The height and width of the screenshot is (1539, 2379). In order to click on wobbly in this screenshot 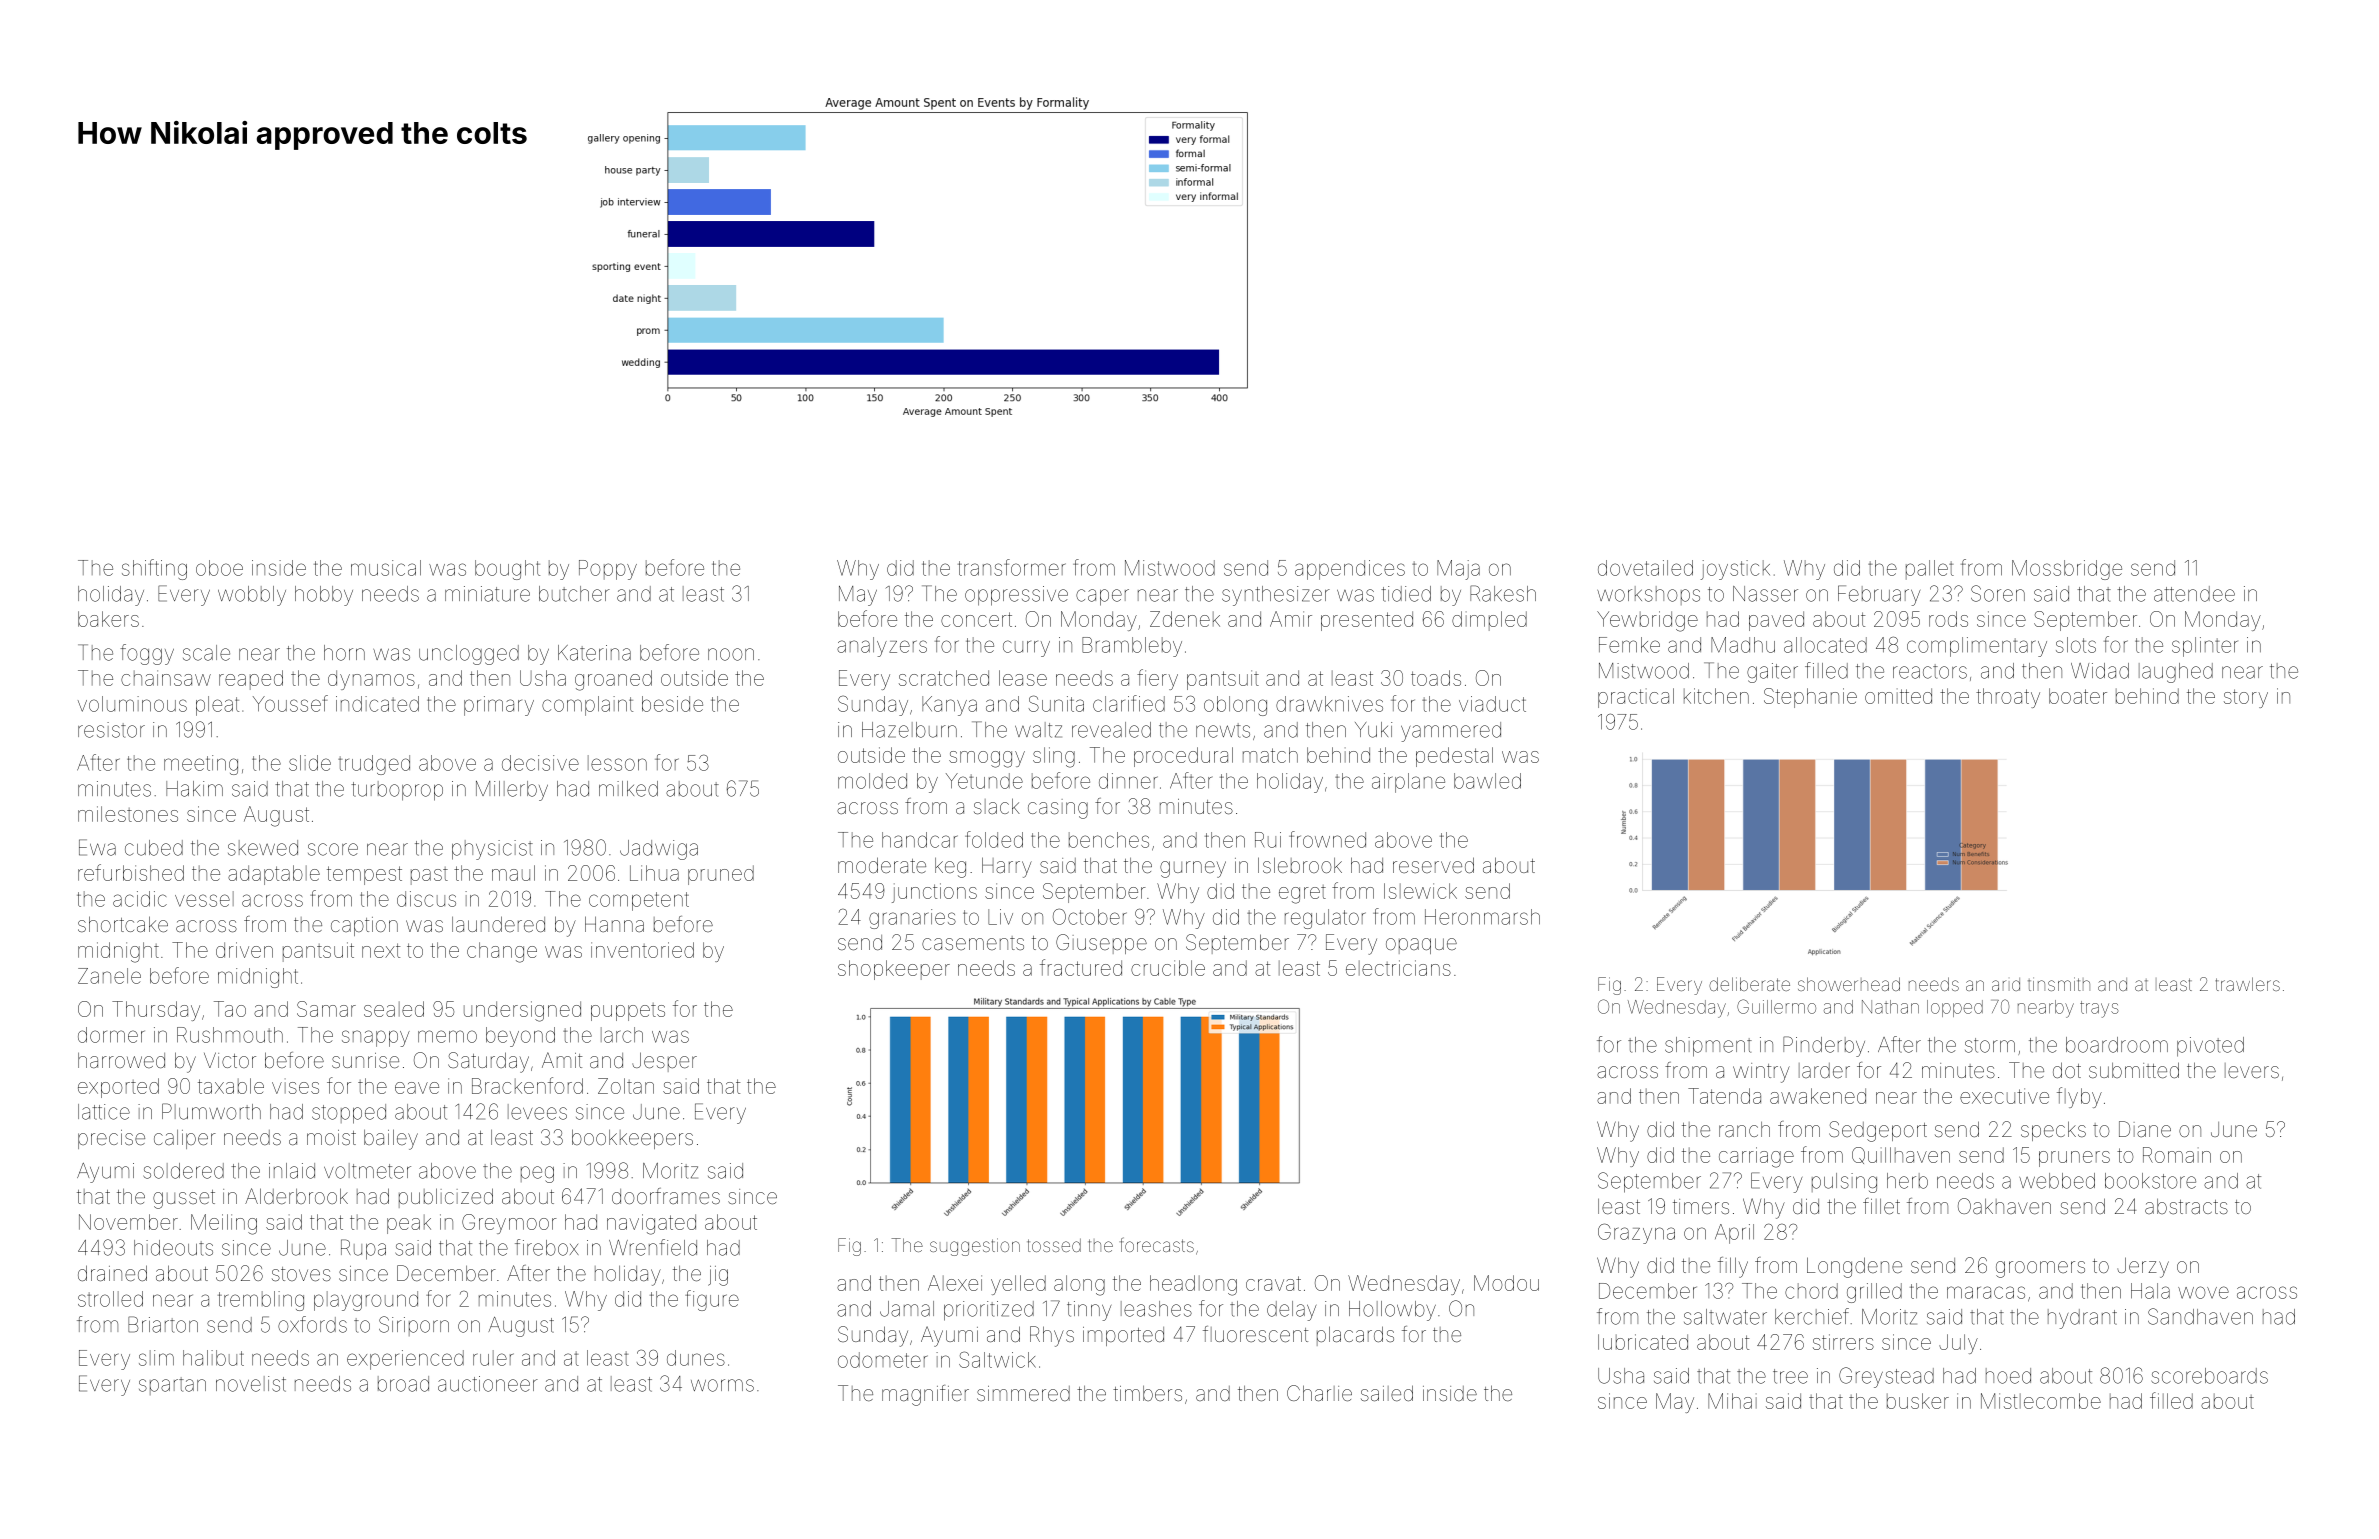, I will do `click(252, 596)`.
